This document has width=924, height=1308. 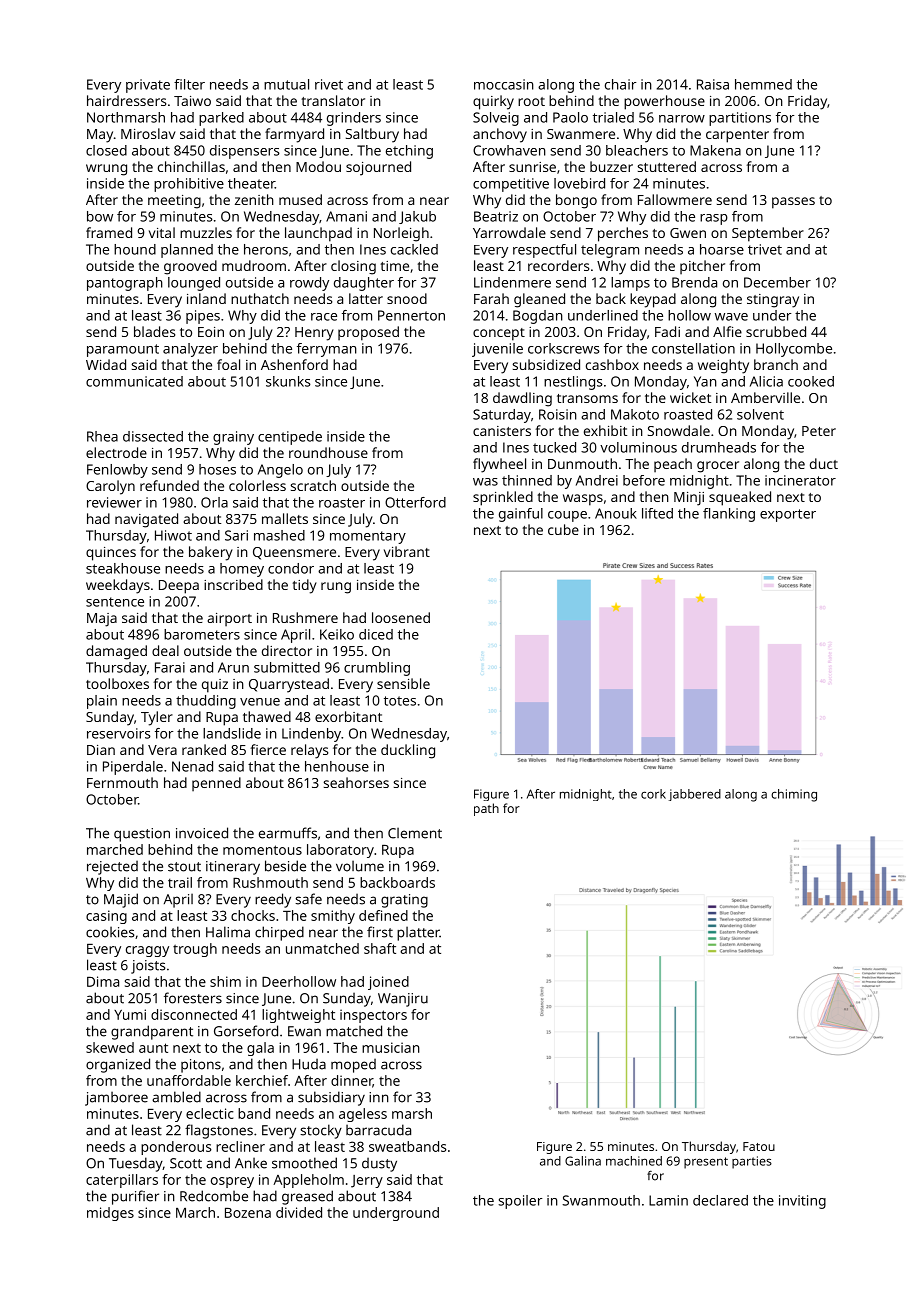 What do you see at coordinates (110, 932) in the document?
I see `cookies` at bounding box center [110, 932].
